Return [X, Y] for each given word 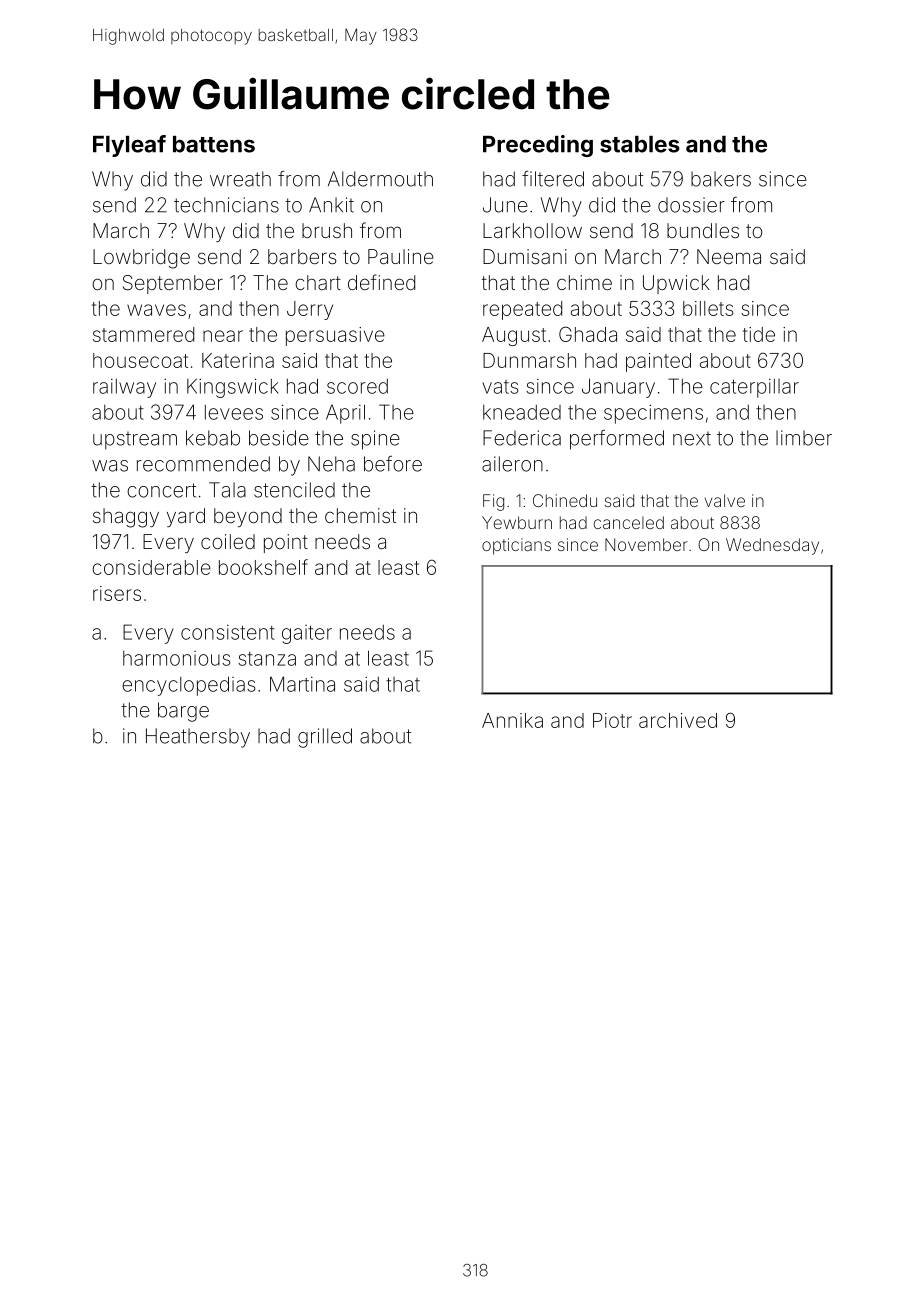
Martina [302, 684]
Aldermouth [380, 179]
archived [678, 720]
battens [214, 144]
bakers [721, 179]
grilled [325, 738]
